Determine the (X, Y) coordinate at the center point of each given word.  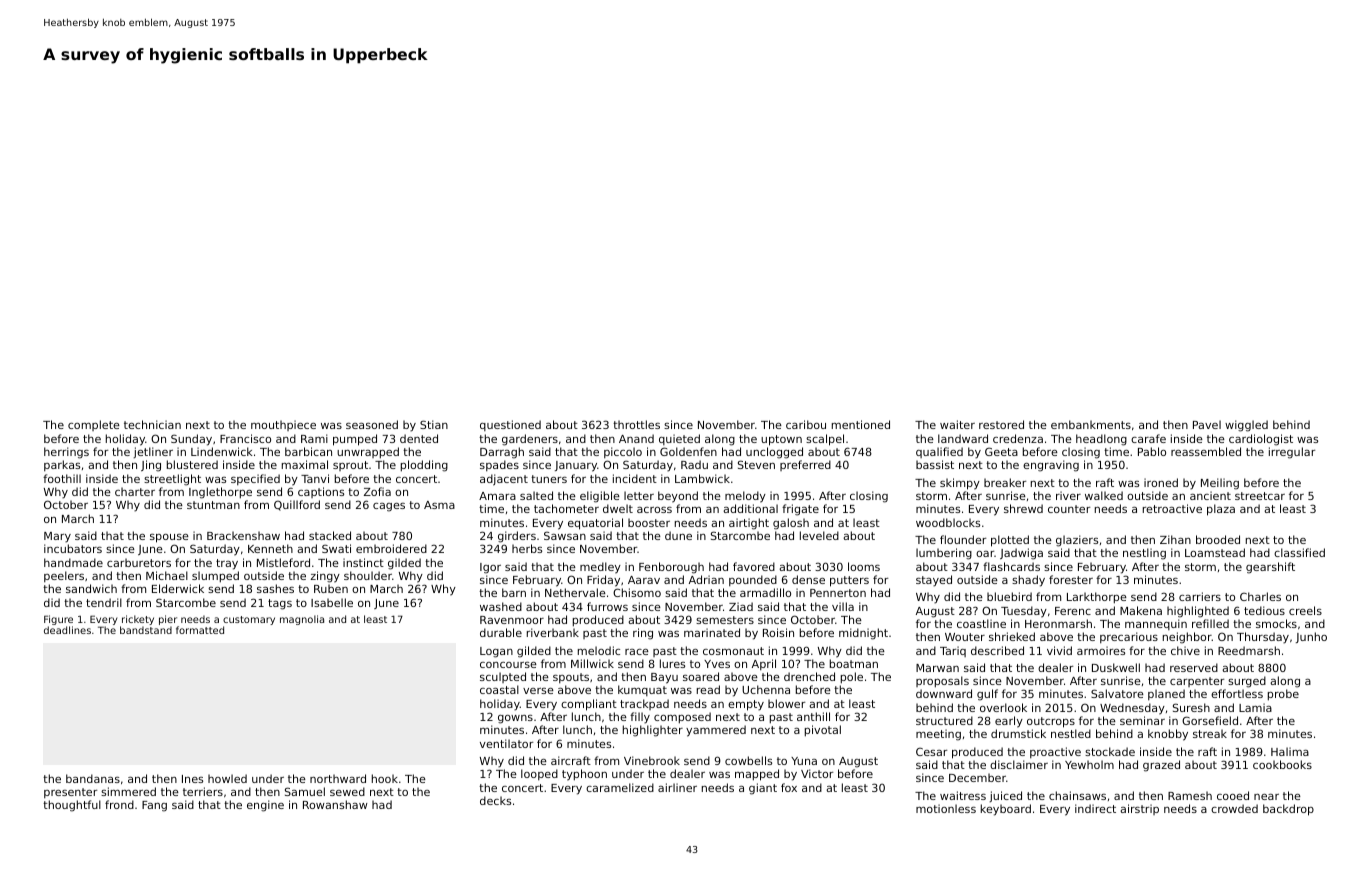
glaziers (1077, 541)
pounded (753, 580)
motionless (946, 808)
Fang (154, 806)
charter (135, 491)
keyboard (1006, 810)
